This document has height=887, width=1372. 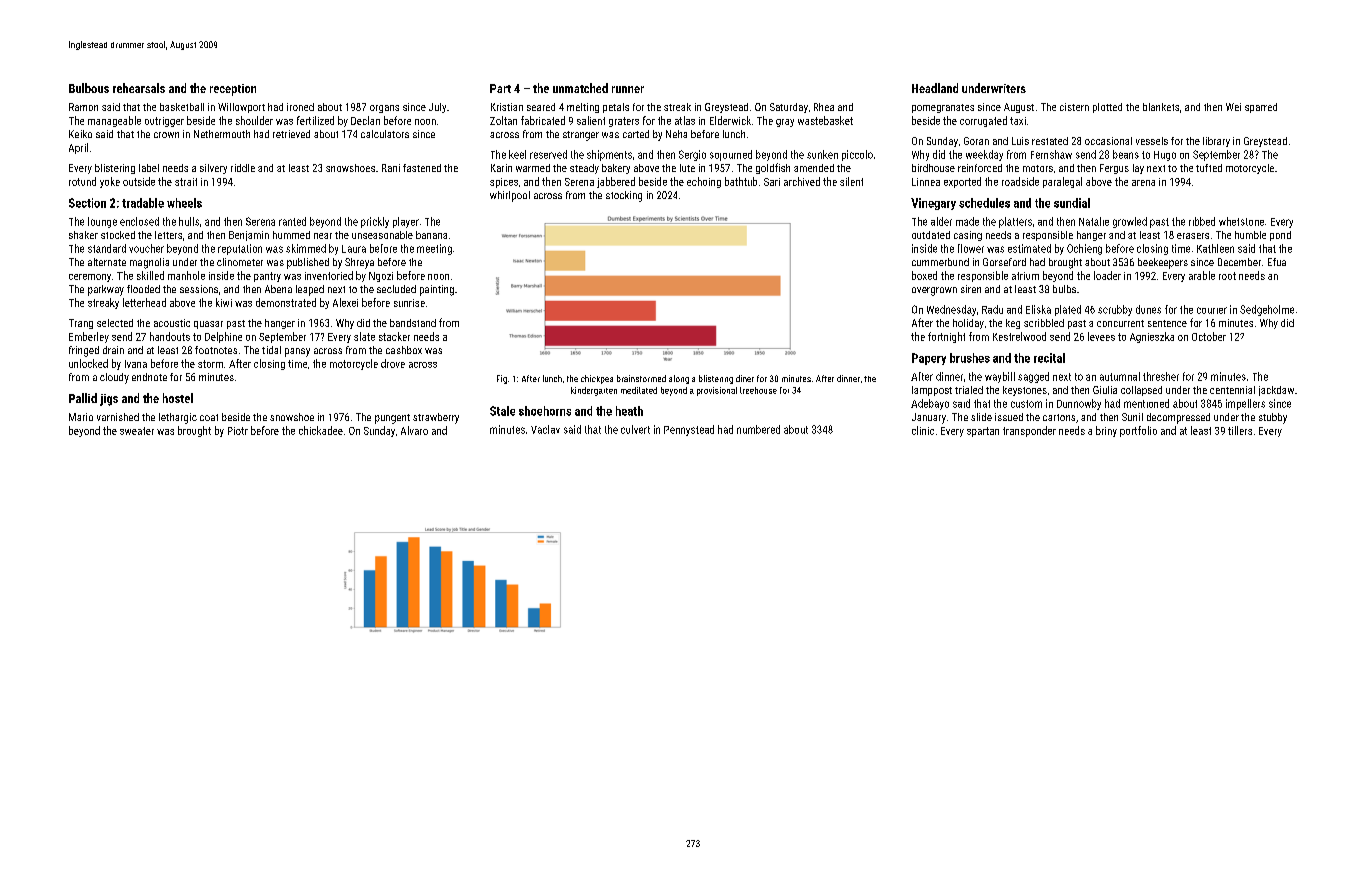 What do you see at coordinates (139, 221) in the document?
I see `enclosed` at bounding box center [139, 221].
